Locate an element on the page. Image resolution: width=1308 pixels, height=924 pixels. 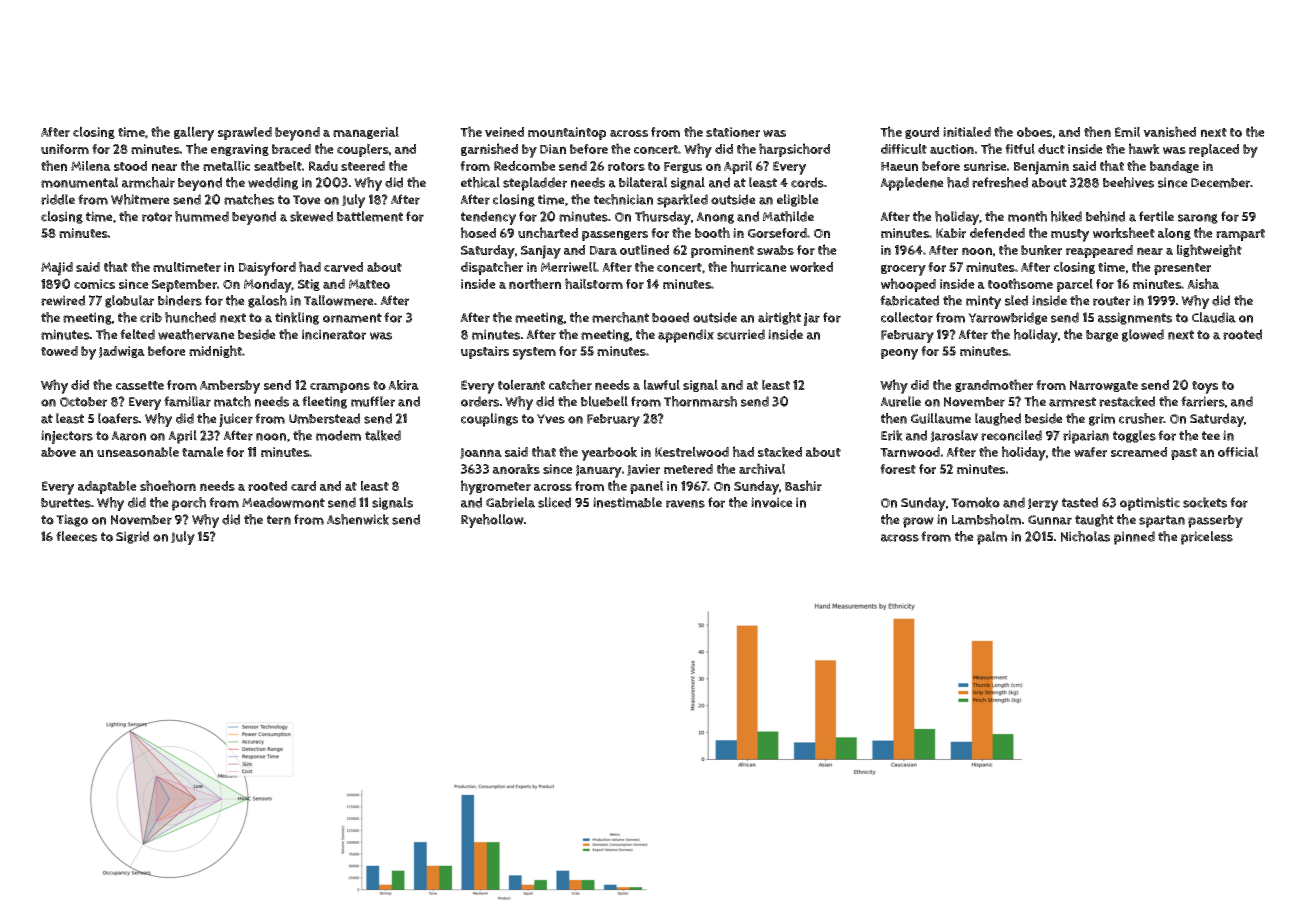
Erik is located at coordinates (892, 435).
